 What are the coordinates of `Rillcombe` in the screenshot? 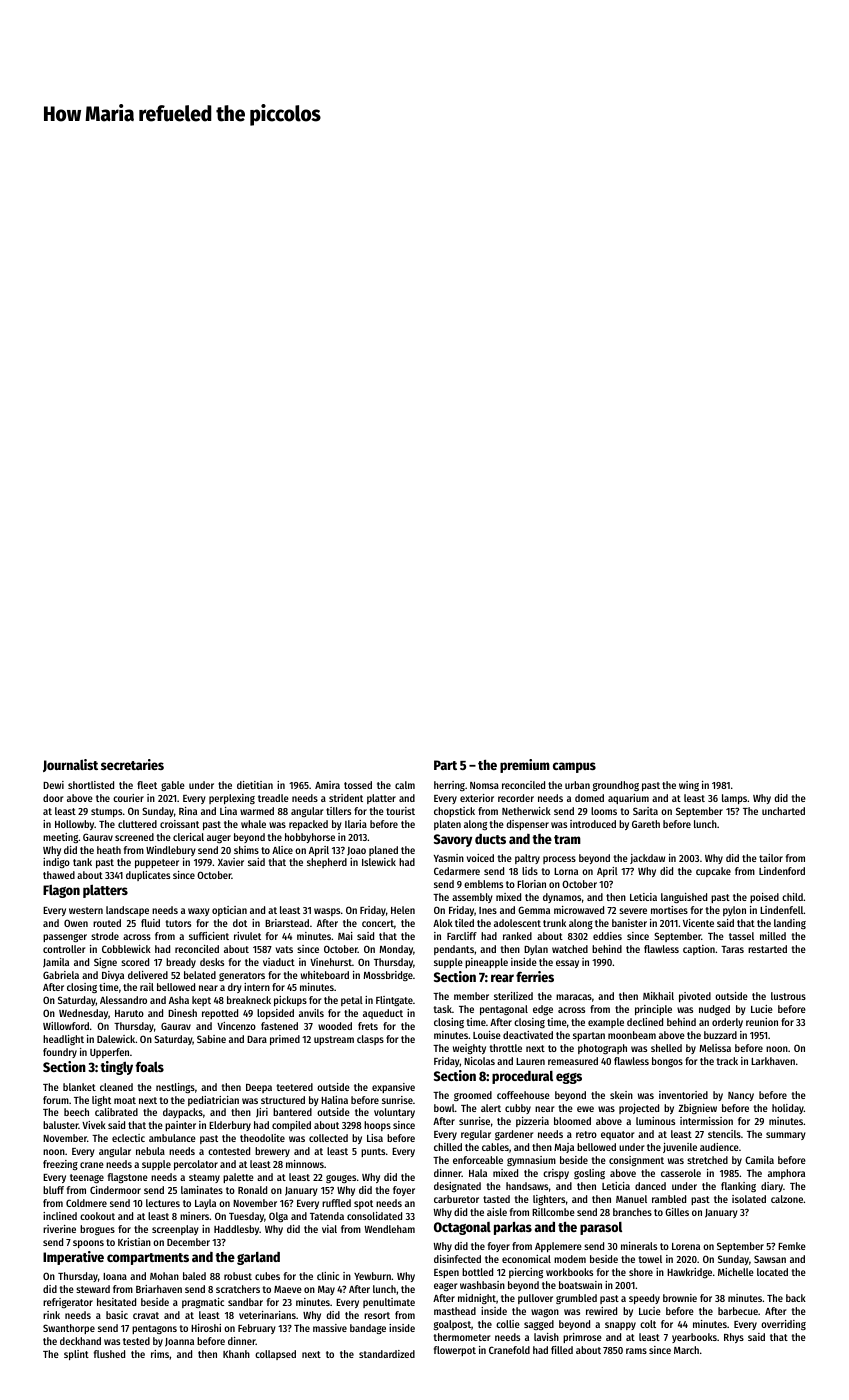 It's located at (553, 1212).
